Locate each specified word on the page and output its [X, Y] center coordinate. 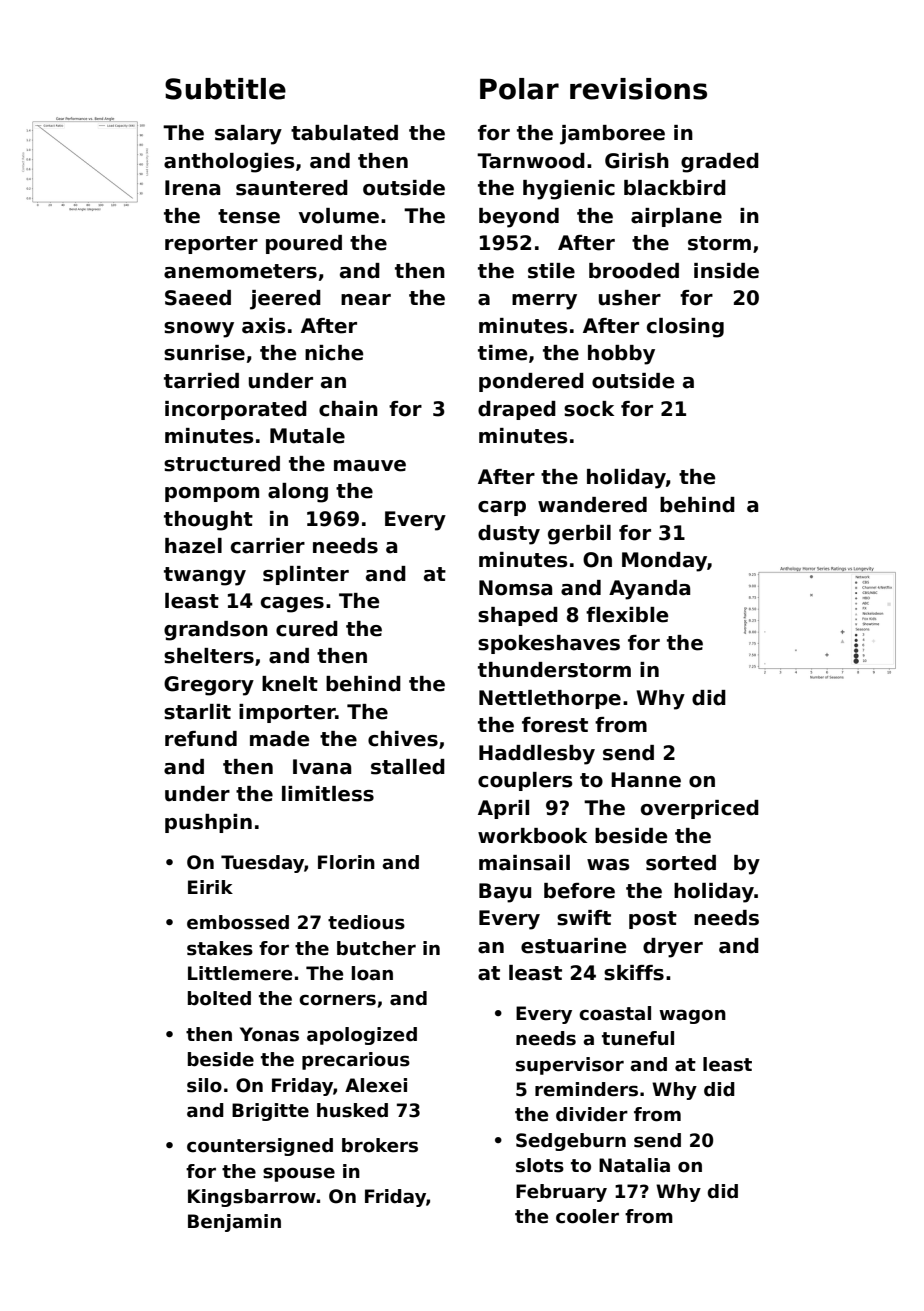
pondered [531, 382]
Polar [519, 89]
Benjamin [234, 1223]
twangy [205, 576]
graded [720, 163]
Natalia [634, 1165]
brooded [634, 271]
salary [248, 135]
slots [540, 1165]
